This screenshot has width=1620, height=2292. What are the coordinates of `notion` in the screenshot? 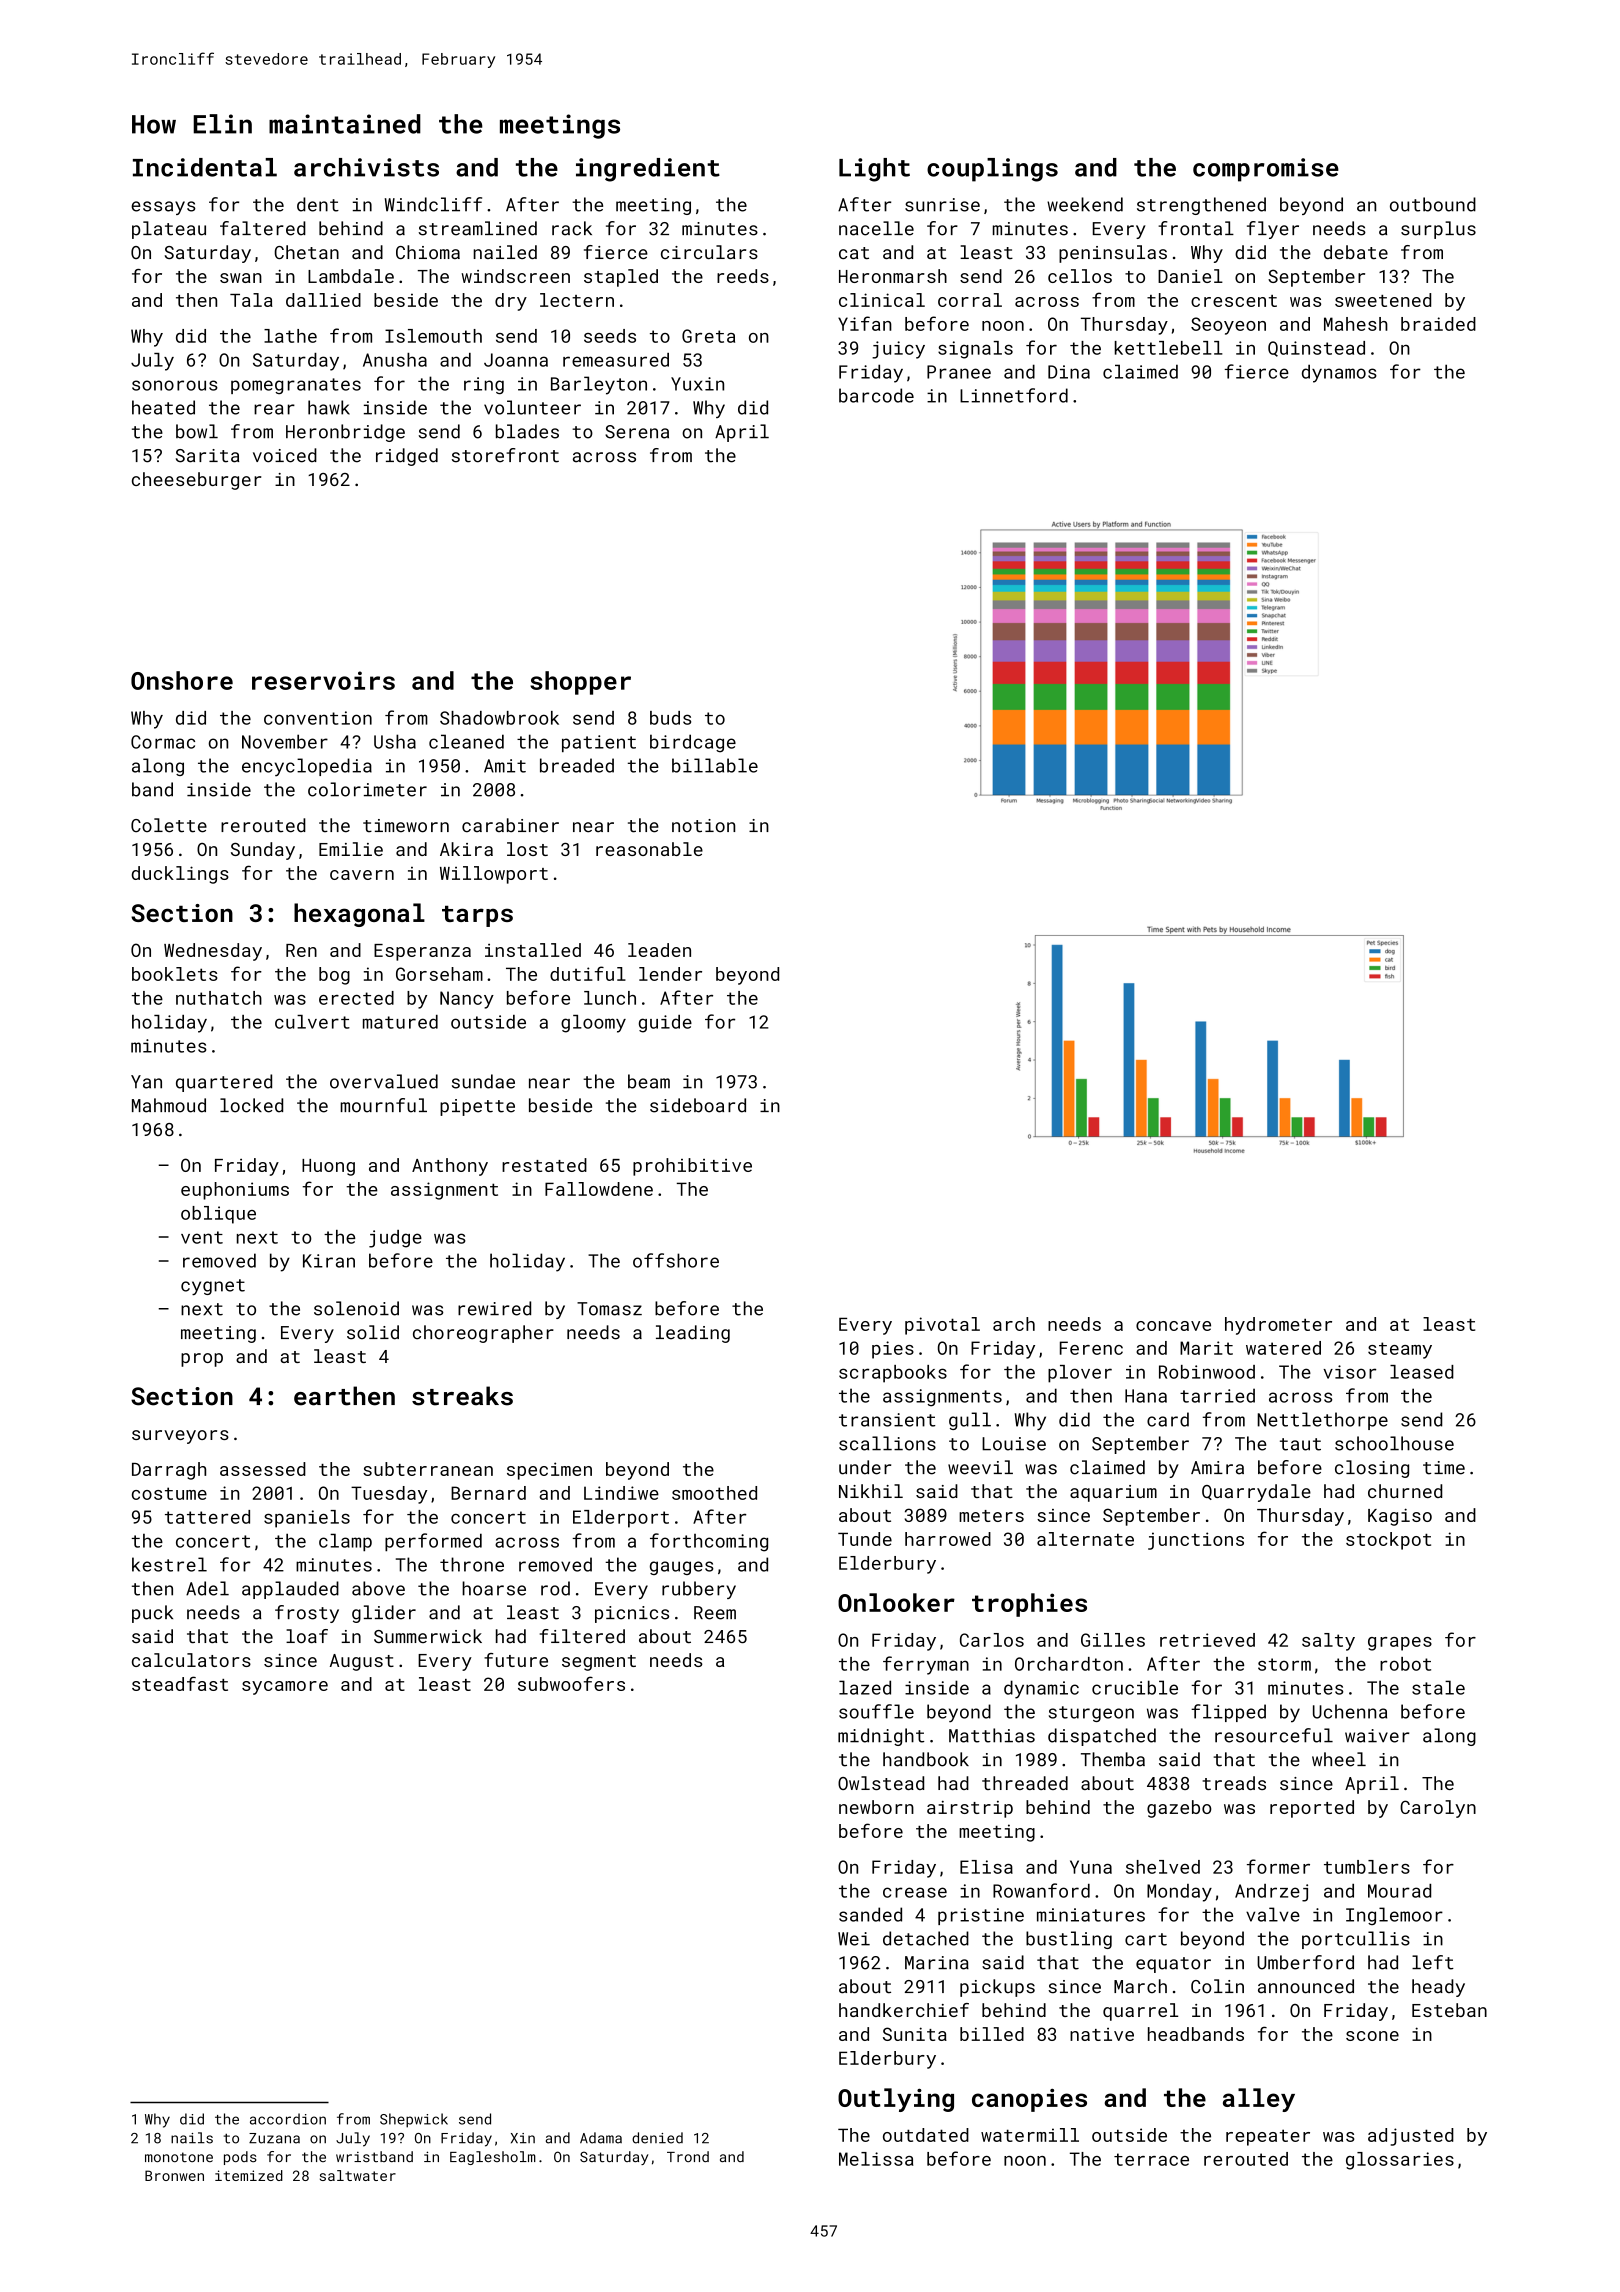 It's located at (703, 826).
